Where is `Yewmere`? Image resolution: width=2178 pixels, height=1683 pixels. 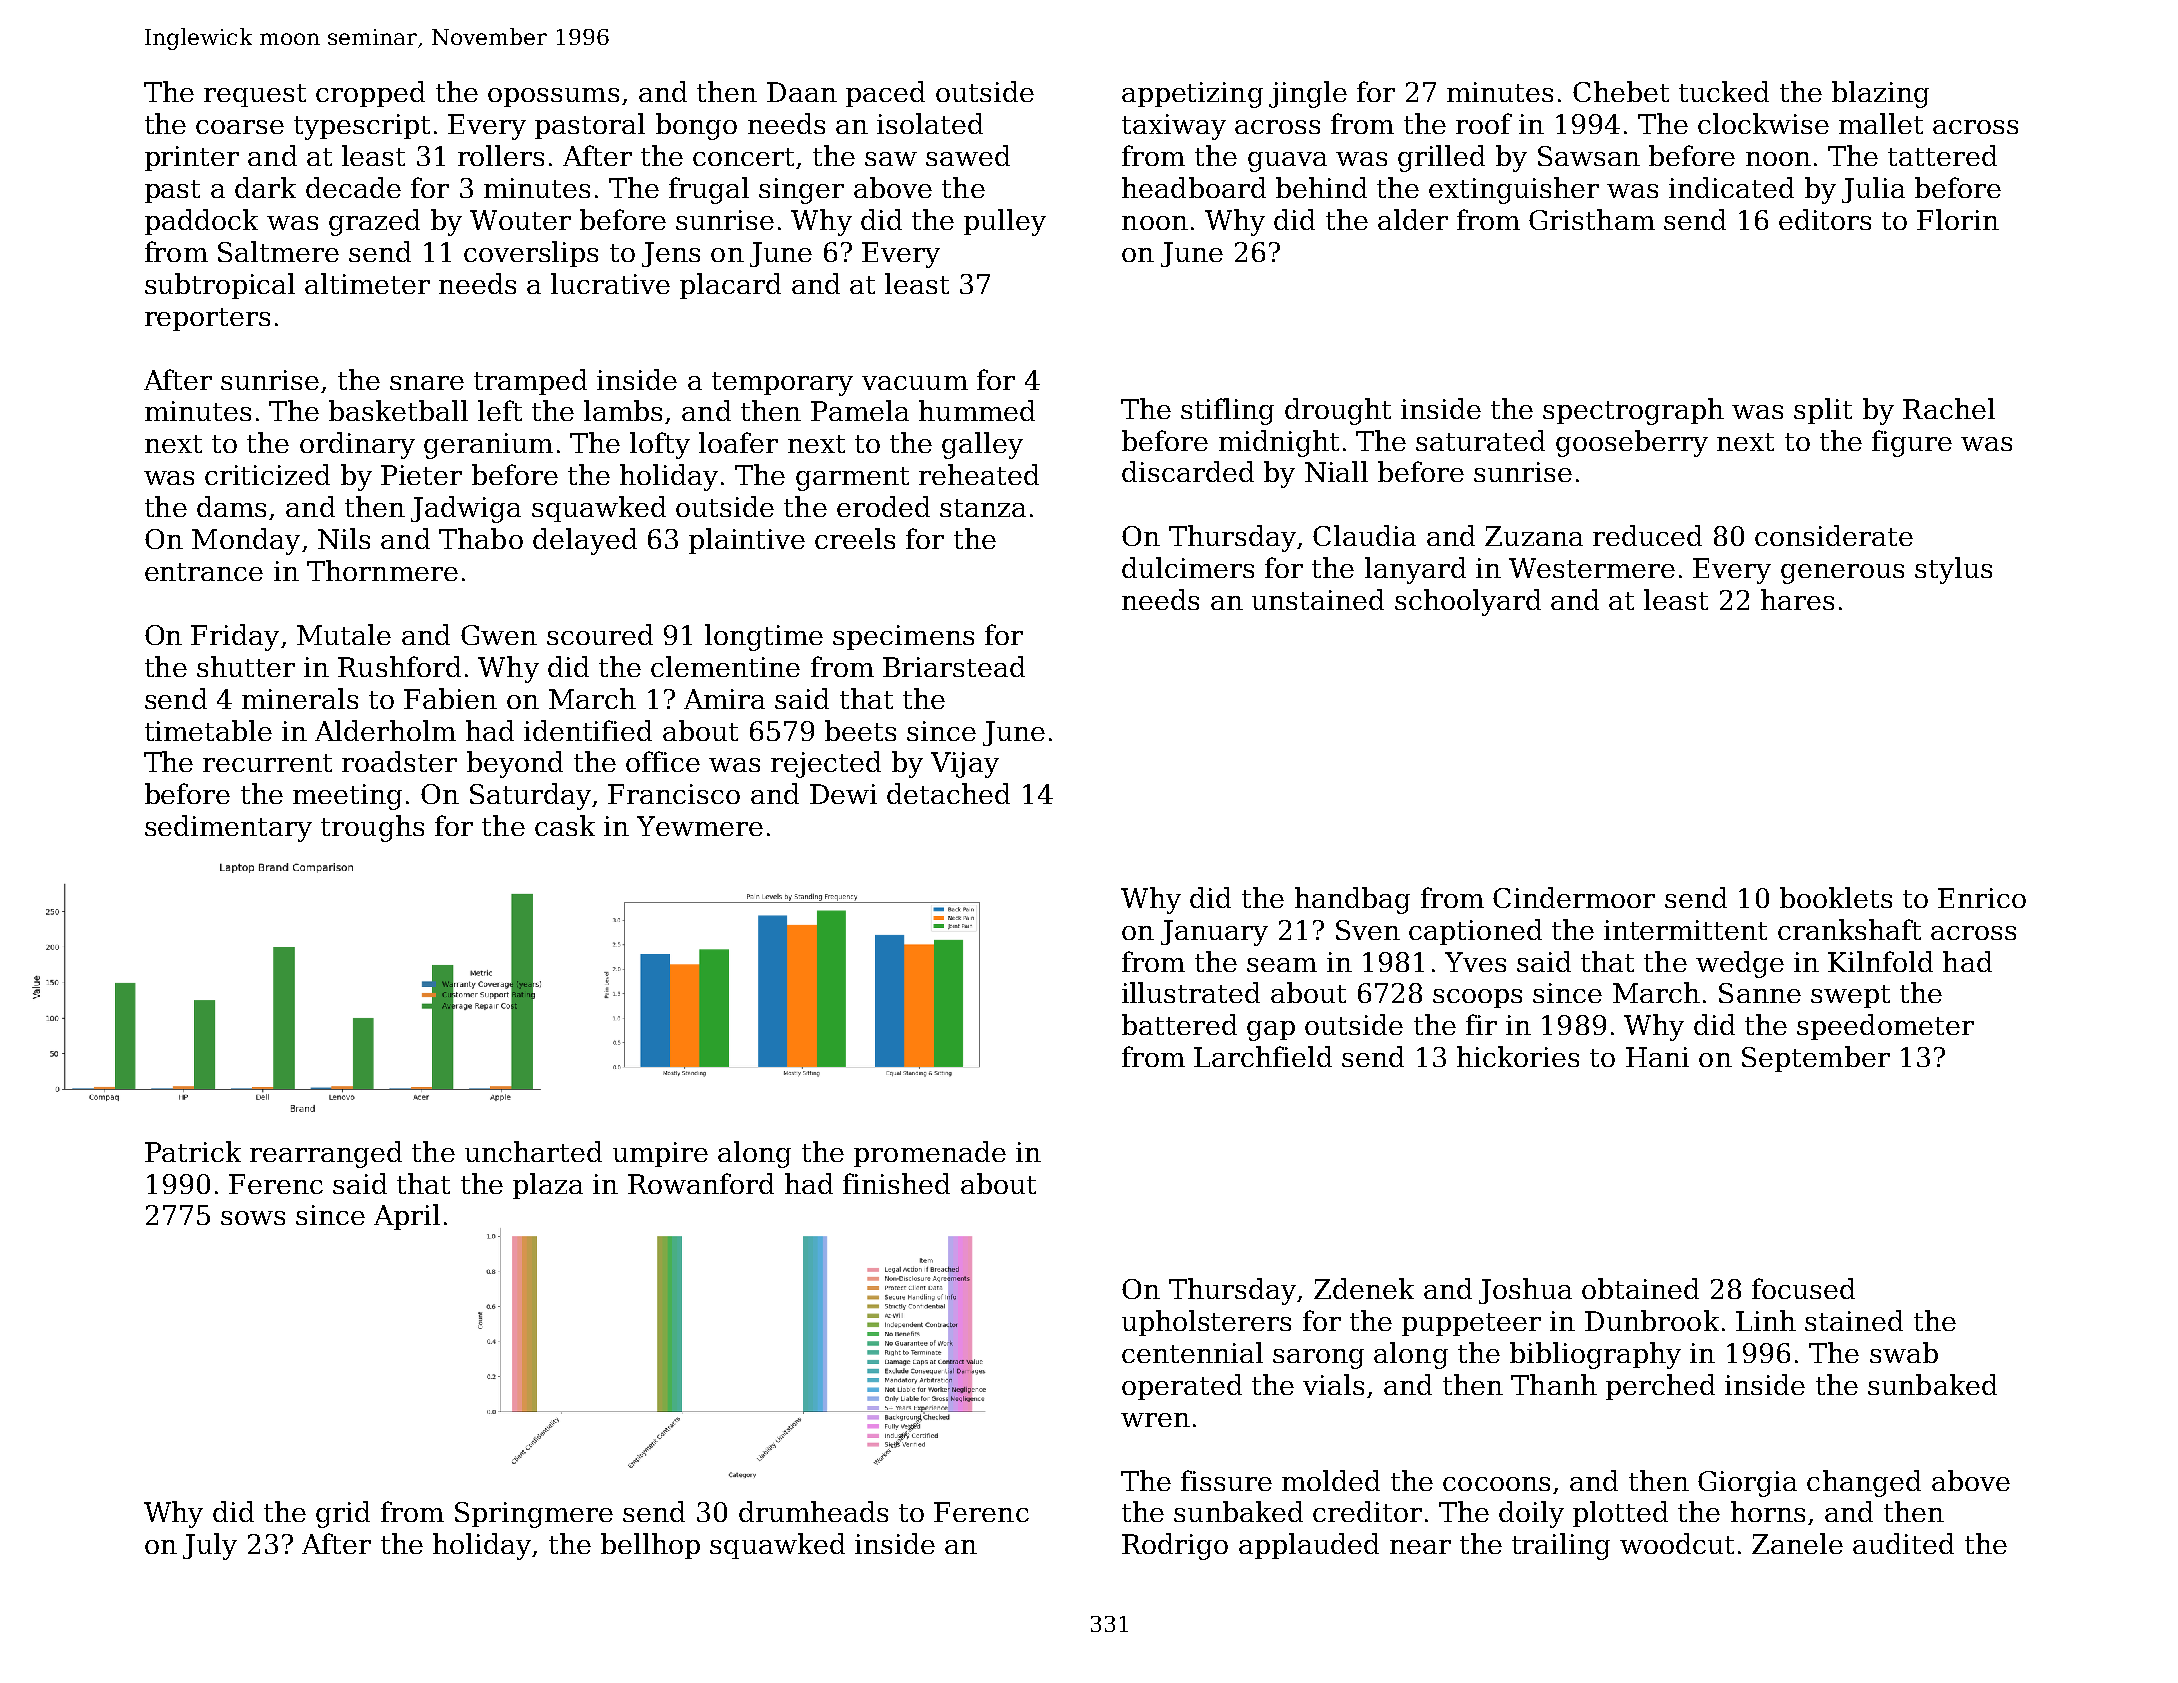
Yewmere is located at coordinates (700, 826).
